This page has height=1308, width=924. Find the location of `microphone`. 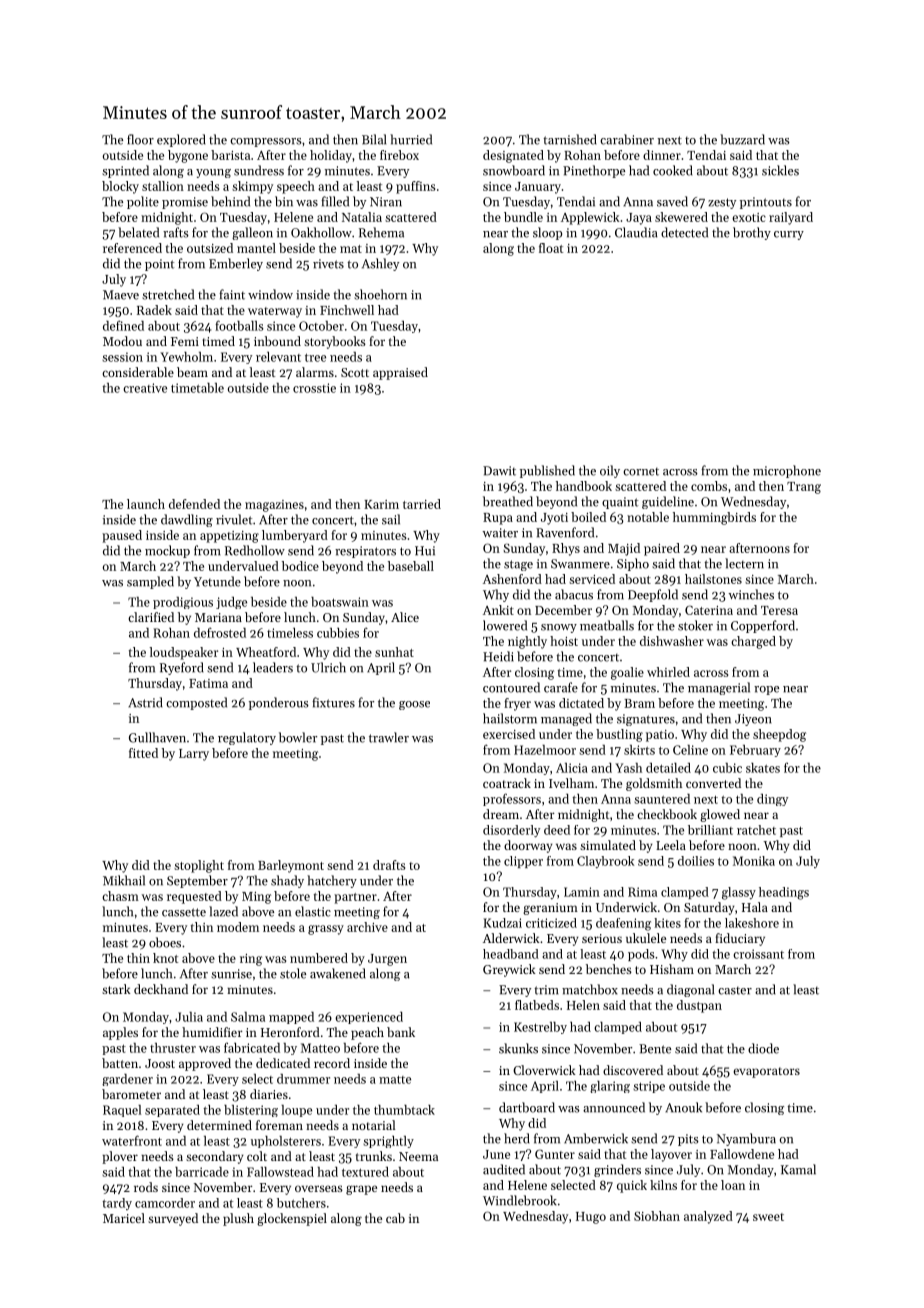

microphone is located at coordinates (787, 471).
